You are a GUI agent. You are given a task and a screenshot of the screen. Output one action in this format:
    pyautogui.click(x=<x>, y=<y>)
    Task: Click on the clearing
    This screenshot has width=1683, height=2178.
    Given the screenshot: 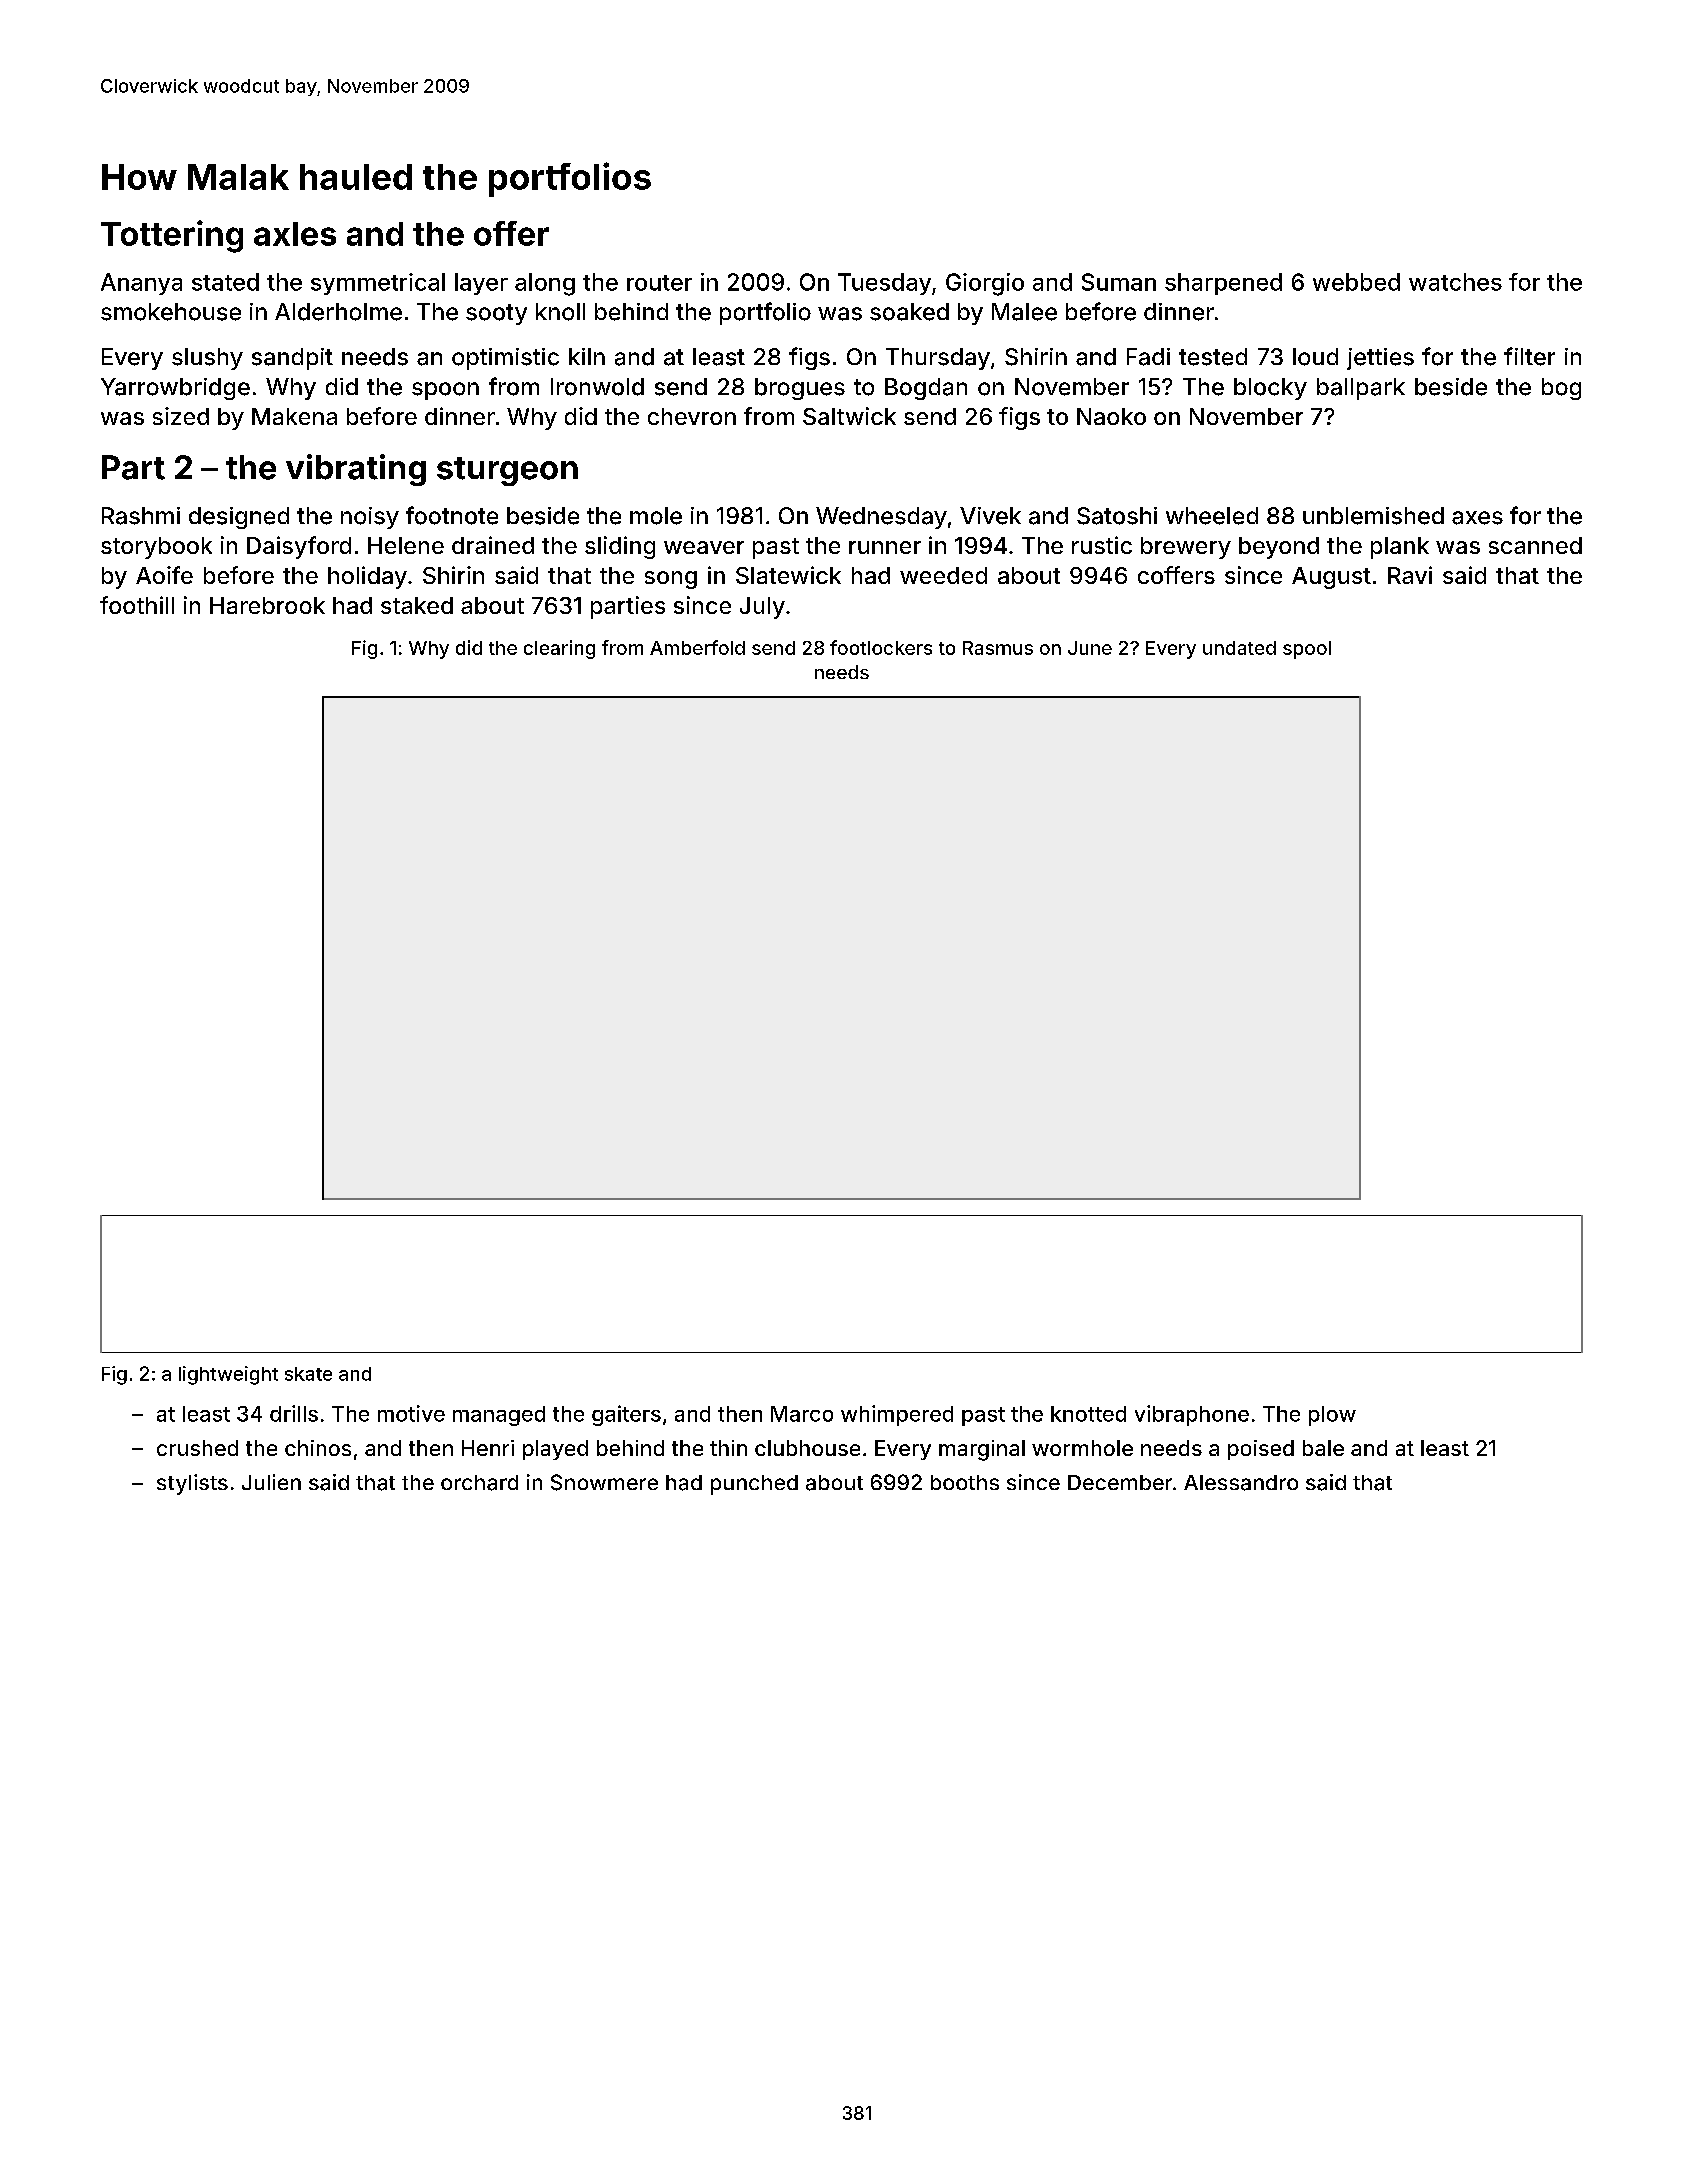 What is the action you would take?
    pyautogui.click(x=559, y=649)
